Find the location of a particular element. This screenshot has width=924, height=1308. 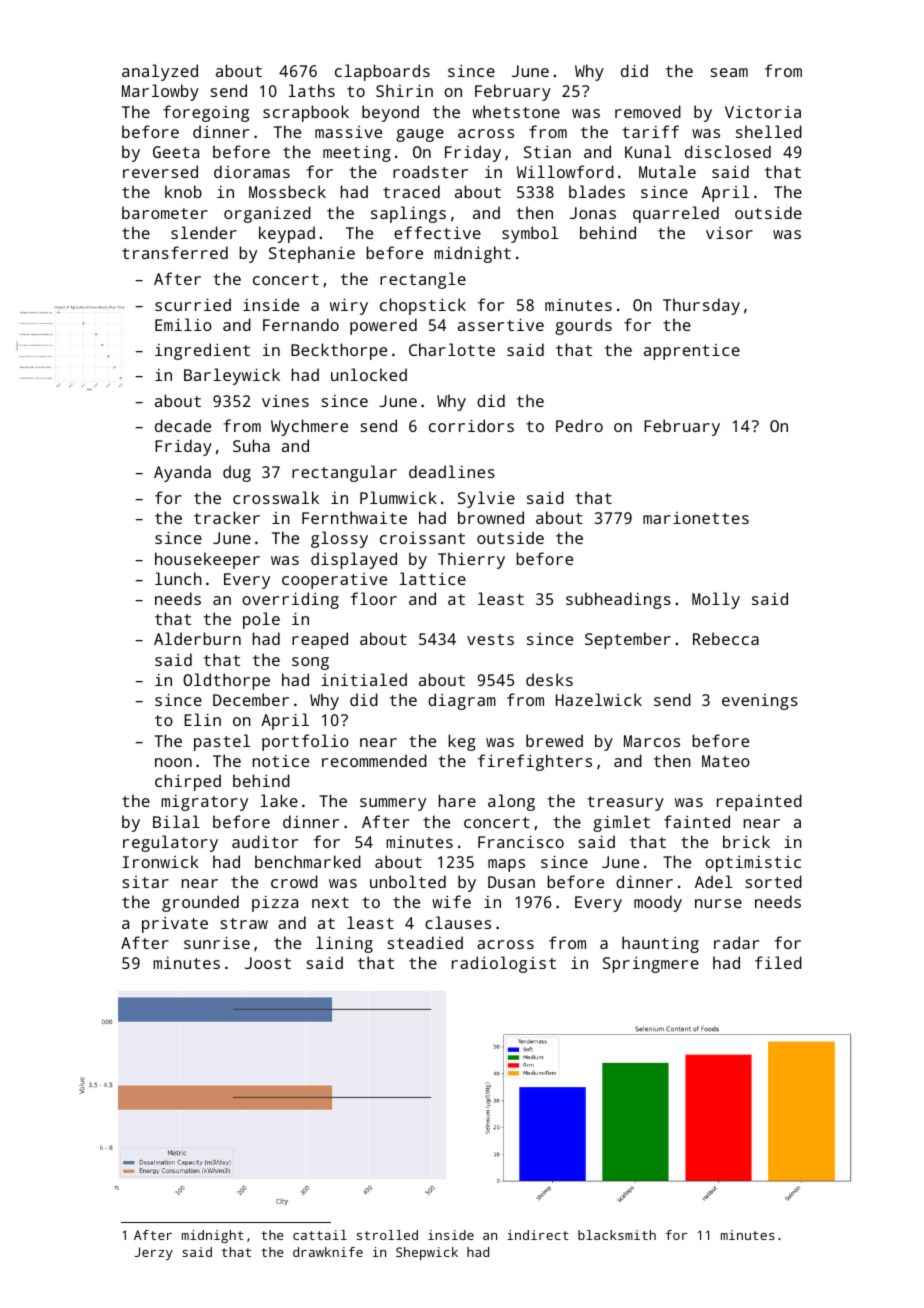

roadster is located at coordinates (430, 171).
